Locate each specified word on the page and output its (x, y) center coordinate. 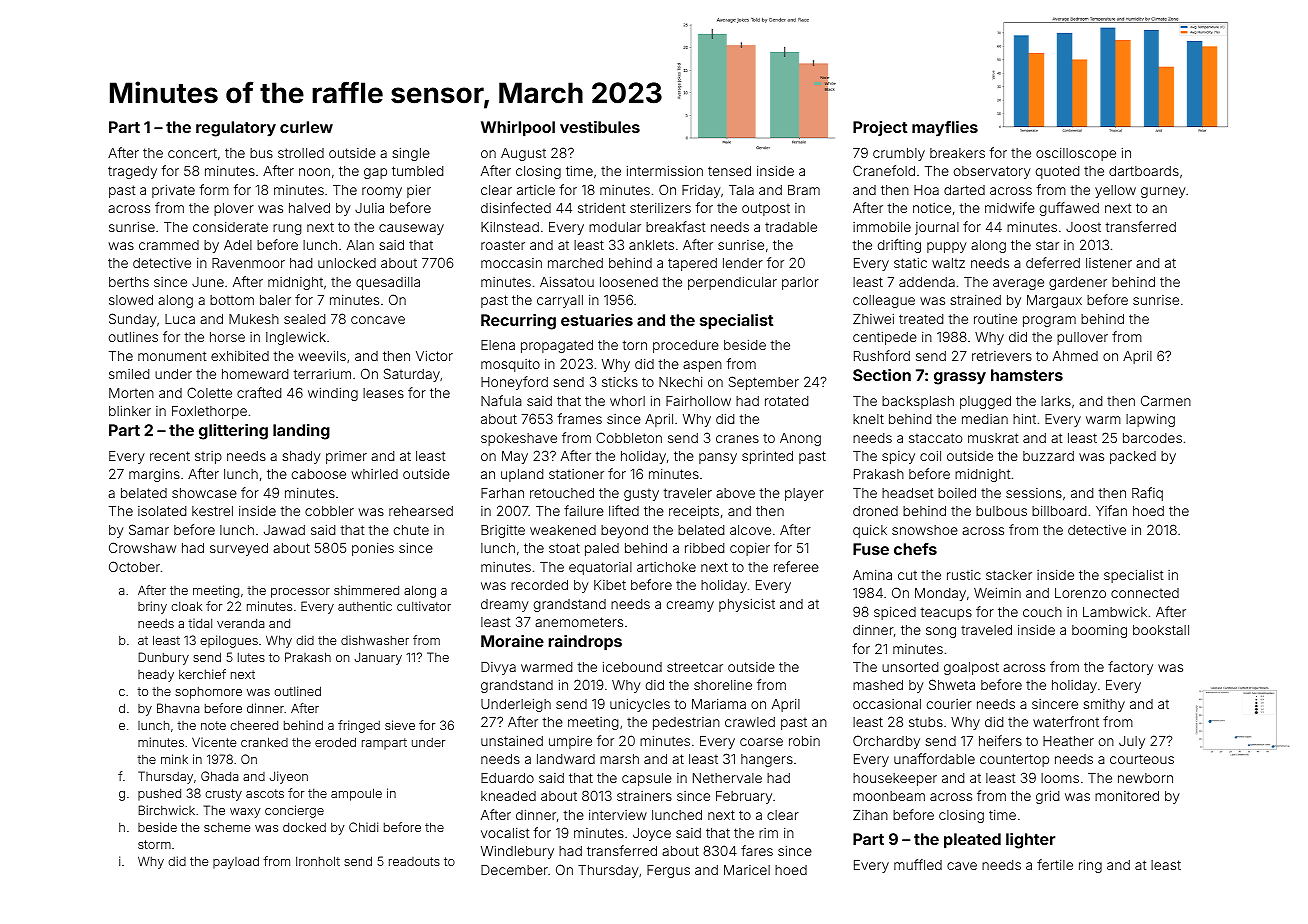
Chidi (363, 827)
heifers (1000, 740)
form (214, 189)
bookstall (1161, 630)
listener (1109, 263)
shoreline (723, 685)
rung (287, 229)
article (536, 190)
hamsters (1027, 375)
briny (152, 607)
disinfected (516, 207)
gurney (1163, 192)
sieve (400, 725)
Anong (800, 439)
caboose (319, 474)
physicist (747, 605)
